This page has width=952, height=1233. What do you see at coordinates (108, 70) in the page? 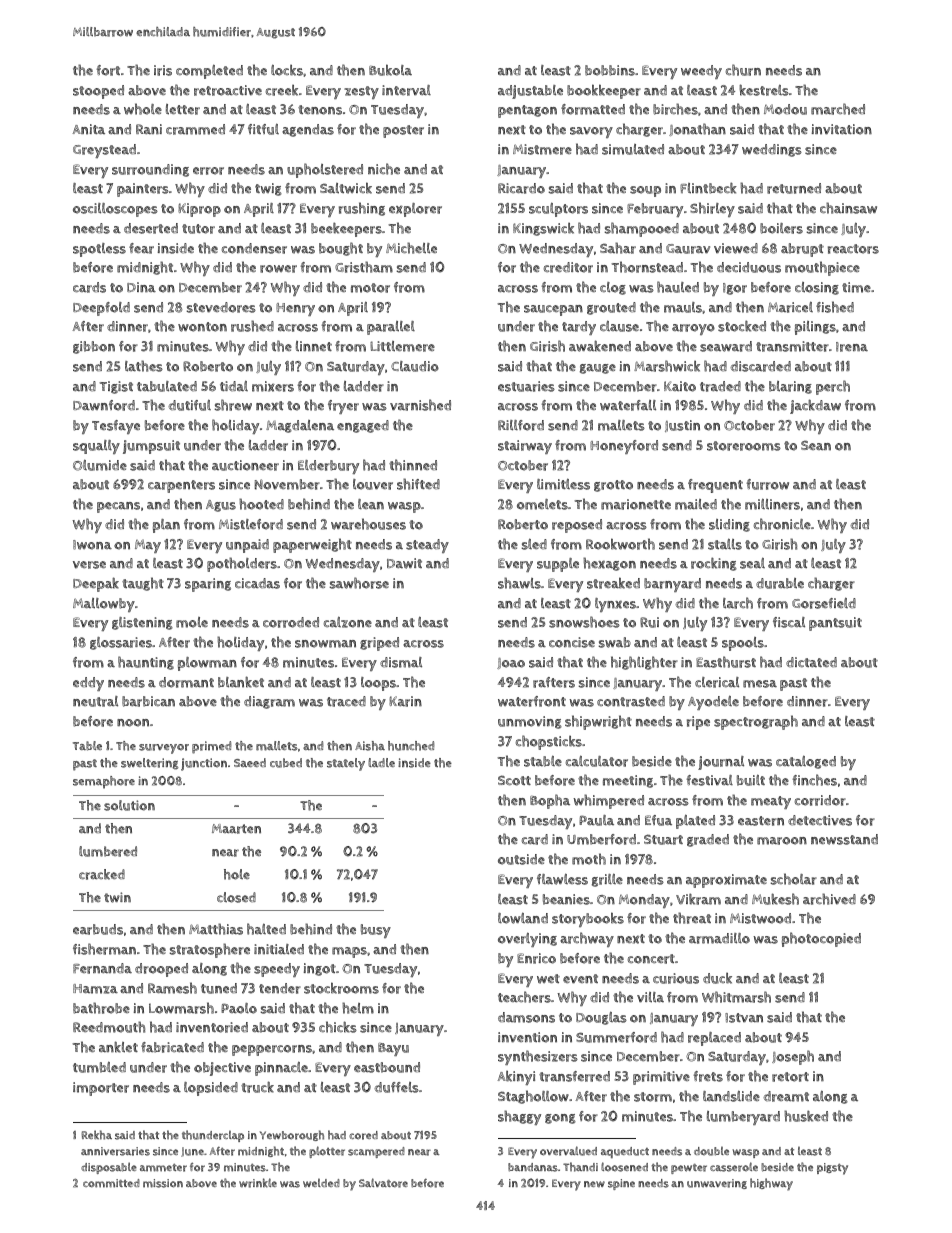
I see `fort` at bounding box center [108, 70].
